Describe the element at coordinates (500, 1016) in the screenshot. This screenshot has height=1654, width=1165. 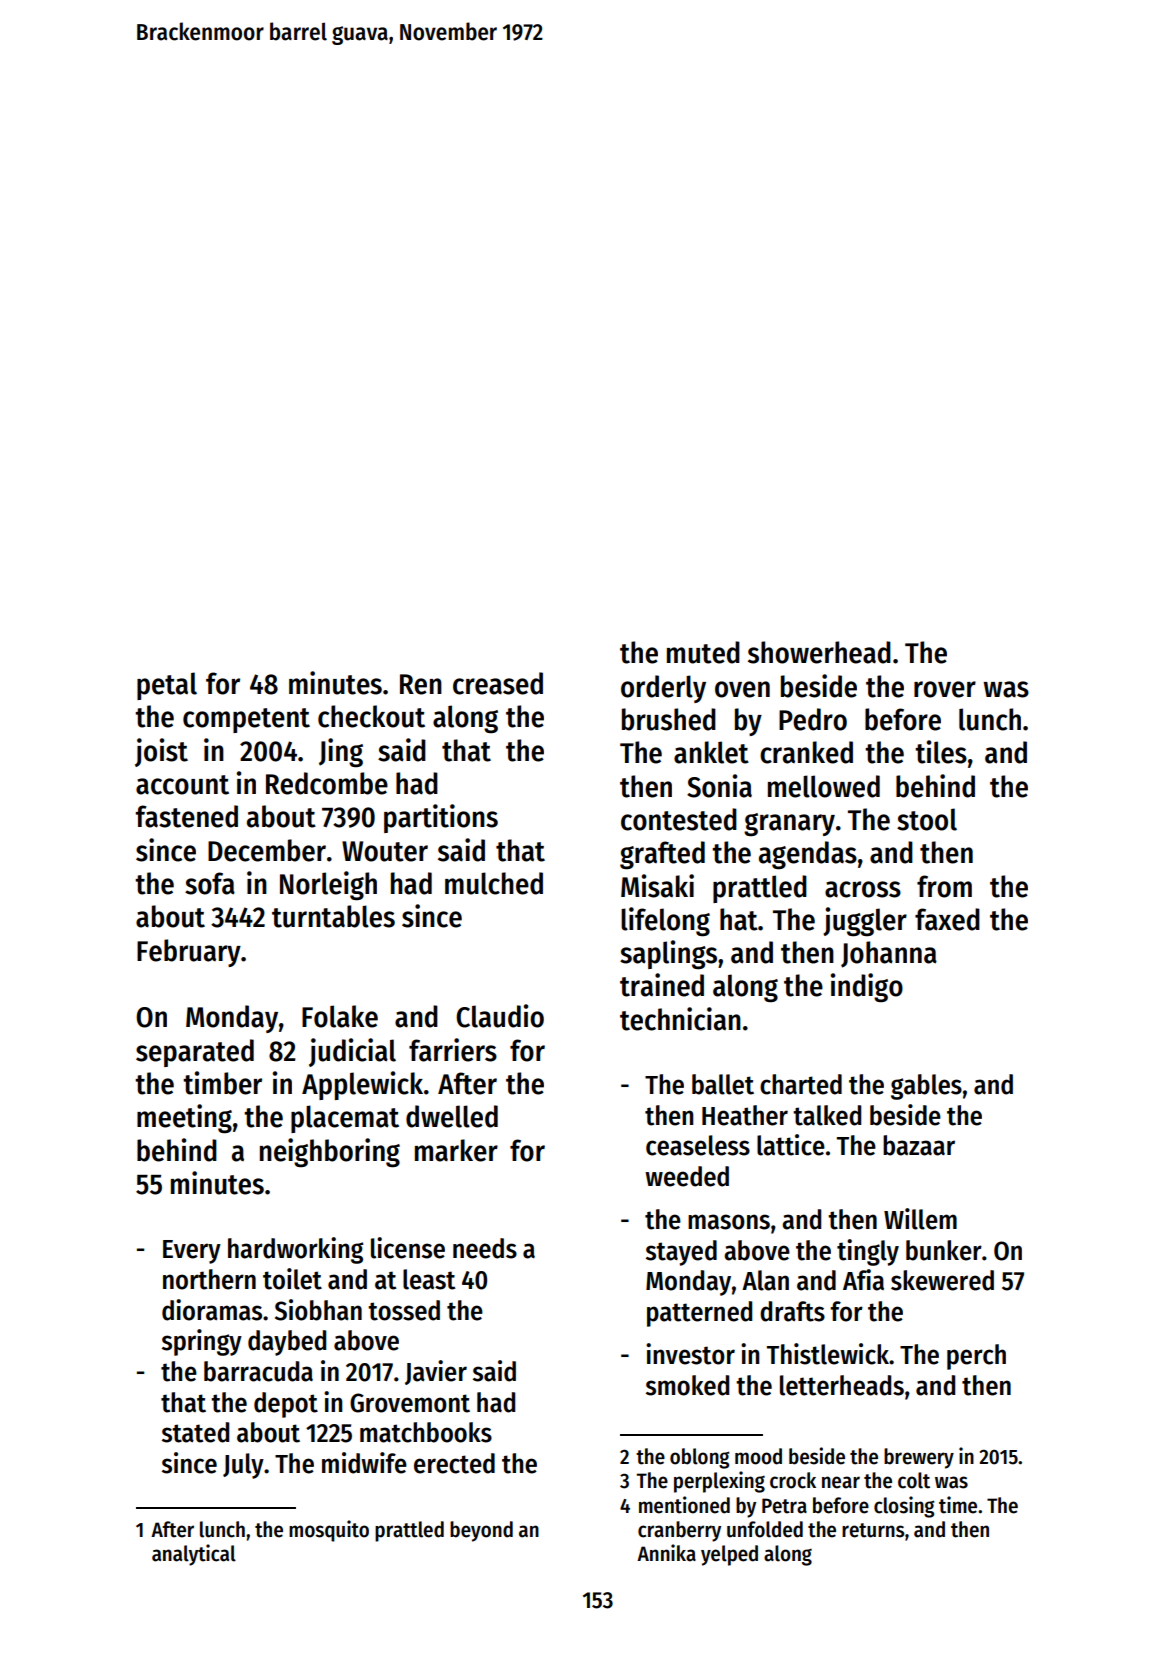
I see `Claudio` at that location.
